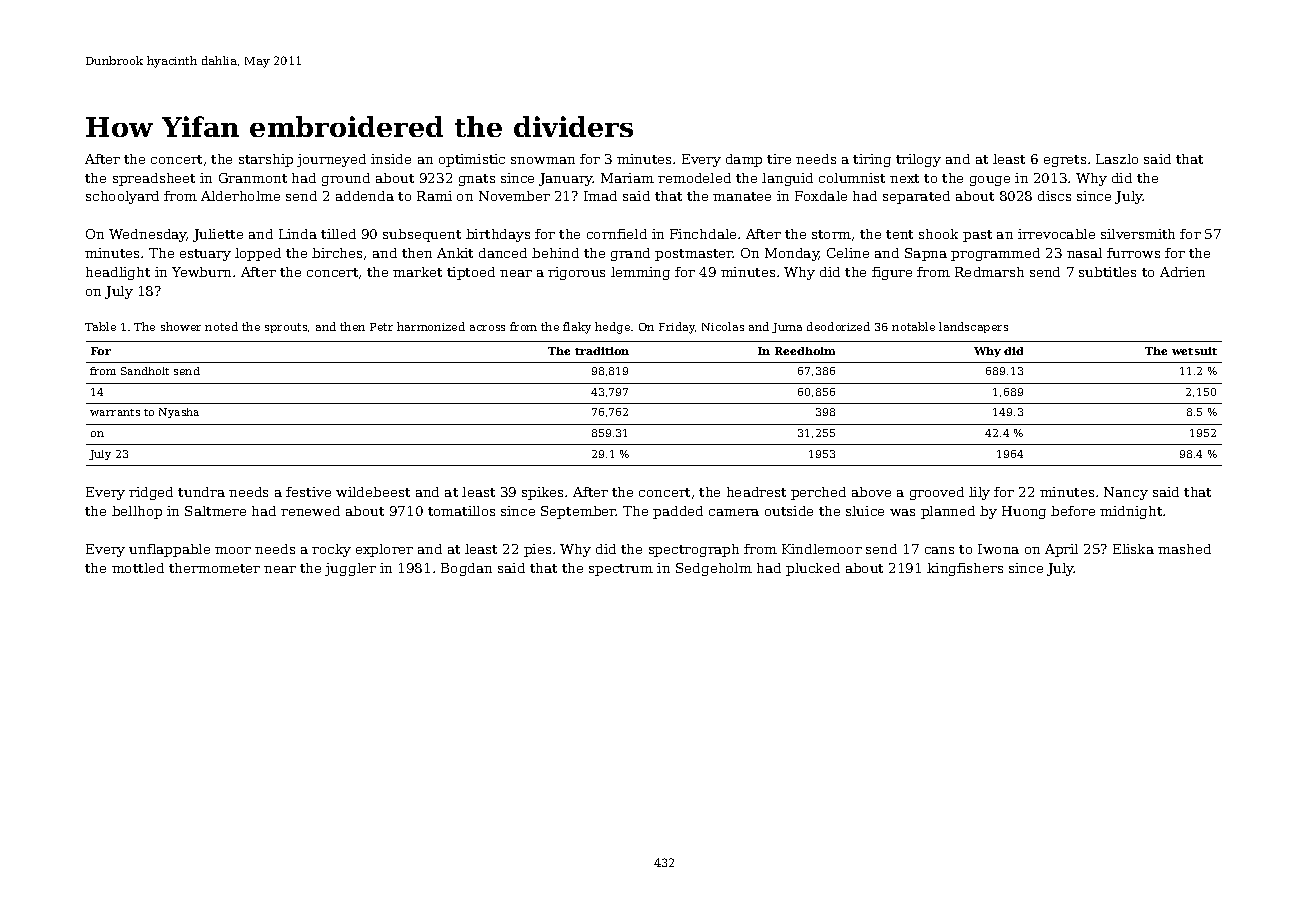  What do you see at coordinates (514, 196) in the document?
I see `November` at bounding box center [514, 196].
